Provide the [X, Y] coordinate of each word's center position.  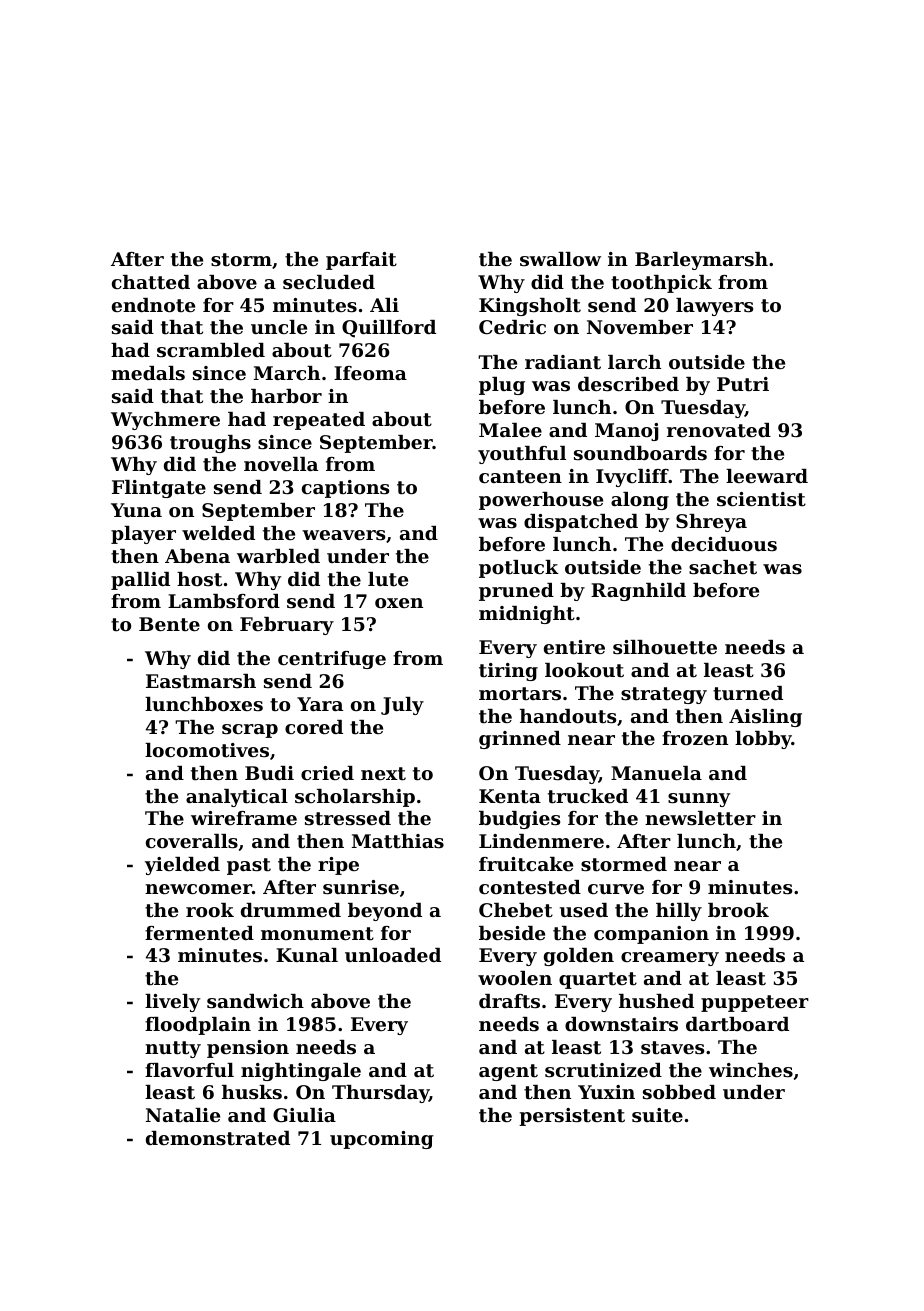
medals [148, 373]
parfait [361, 261]
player [143, 535]
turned [748, 693]
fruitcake [526, 864]
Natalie [183, 1115]
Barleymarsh [701, 261]
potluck [519, 569]
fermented [199, 933]
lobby [763, 740]
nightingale [301, 1072]
